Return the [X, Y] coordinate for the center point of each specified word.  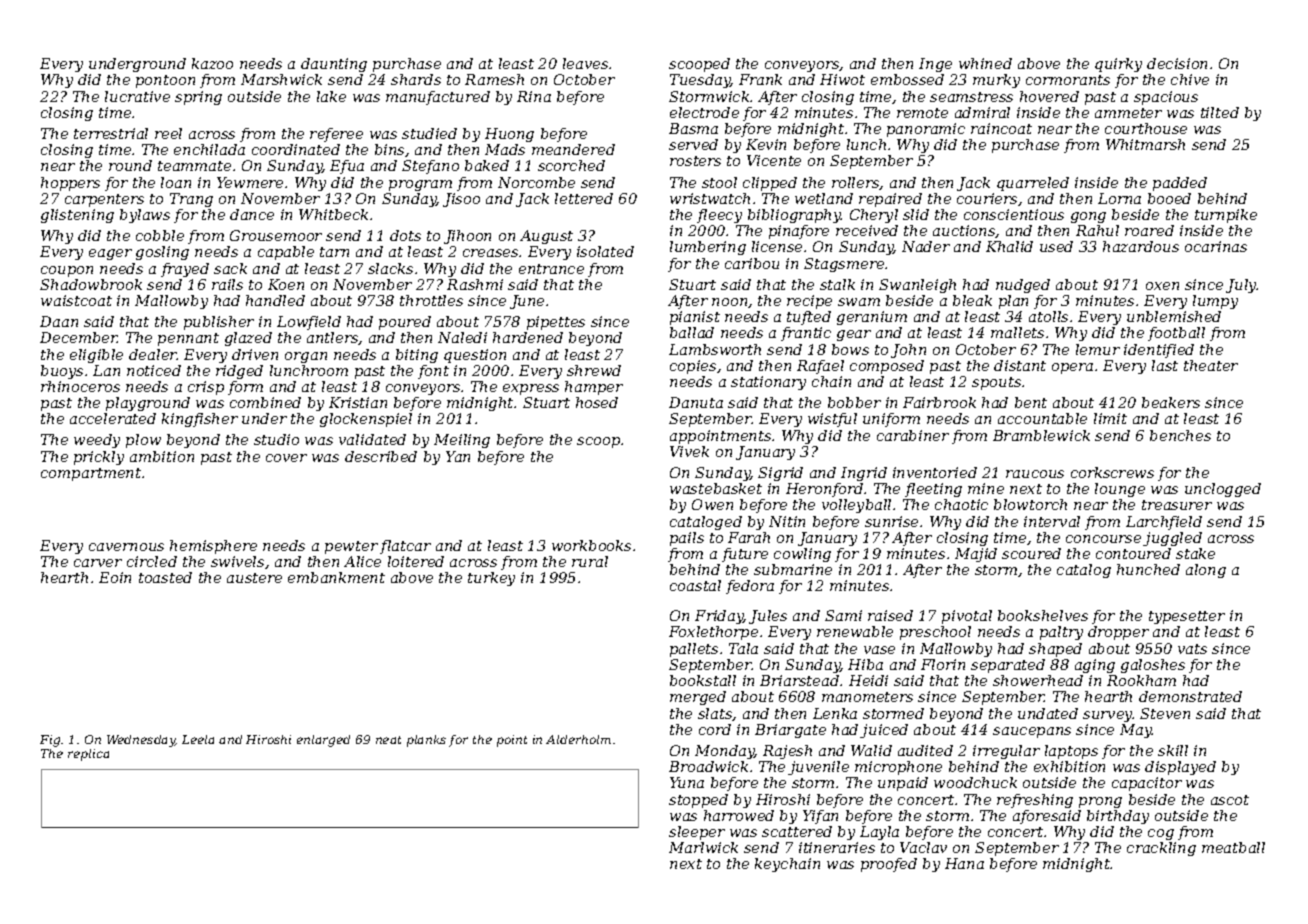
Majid [976, 555]
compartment [91, 474]
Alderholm [578, 739]
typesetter [1187, 617]
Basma [693, 128]
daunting [334, 65]
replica [88, 755]
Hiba [865, 664]
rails [227, 284]
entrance [551, 269]
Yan [458, 456]
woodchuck [975, 782]
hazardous [1141, 246]
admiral [982, 112]
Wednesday [141, 741]
